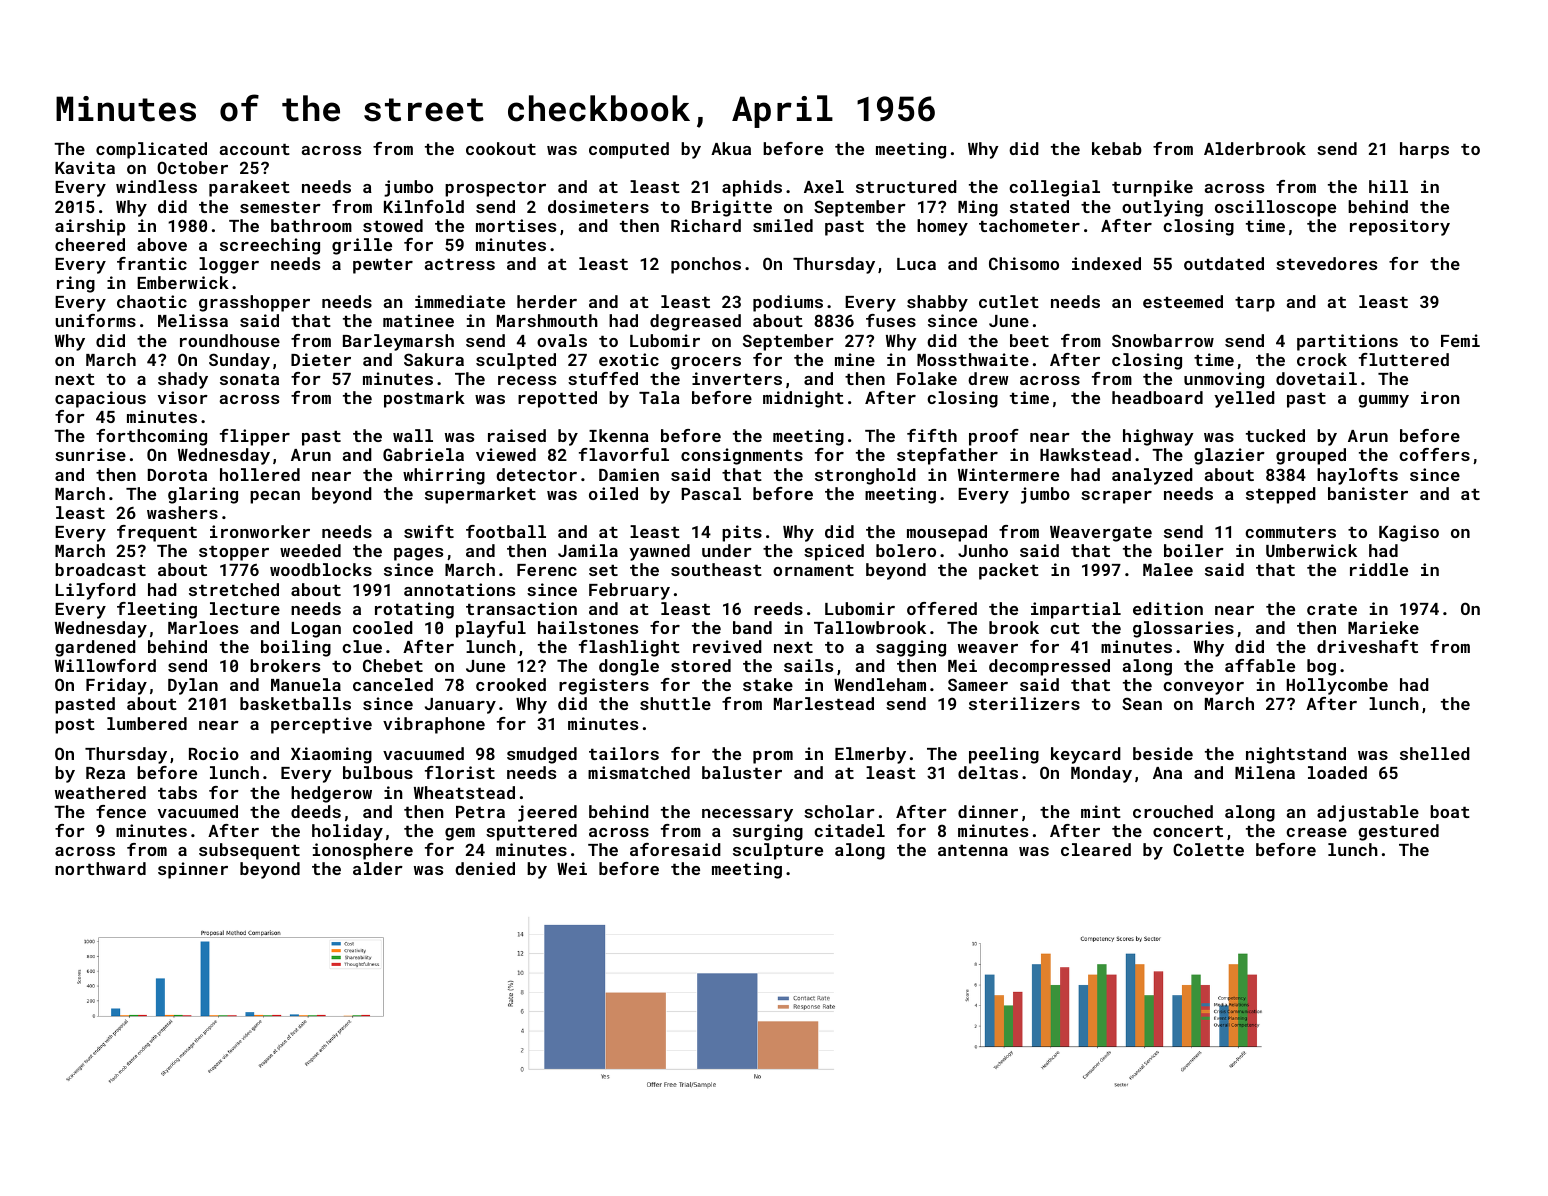 The height and width of the screenshot is (1196, 1548). I want to click on Wheatstead, so click(464, 792).
